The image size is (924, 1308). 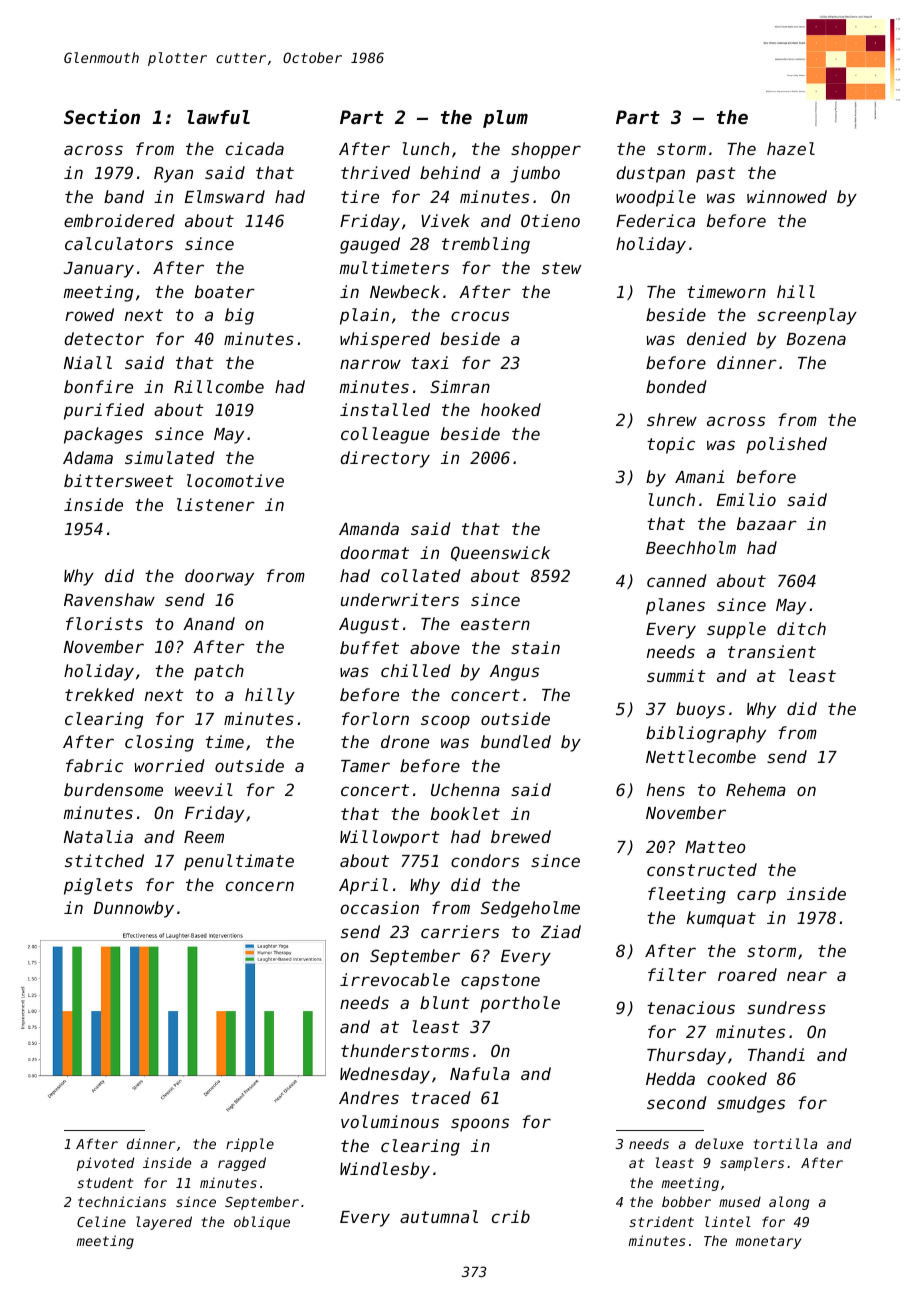 What do you see at coordinates (661, 1221) in the screenshot?
I see `strident` at bounding box center [661, 1221].
